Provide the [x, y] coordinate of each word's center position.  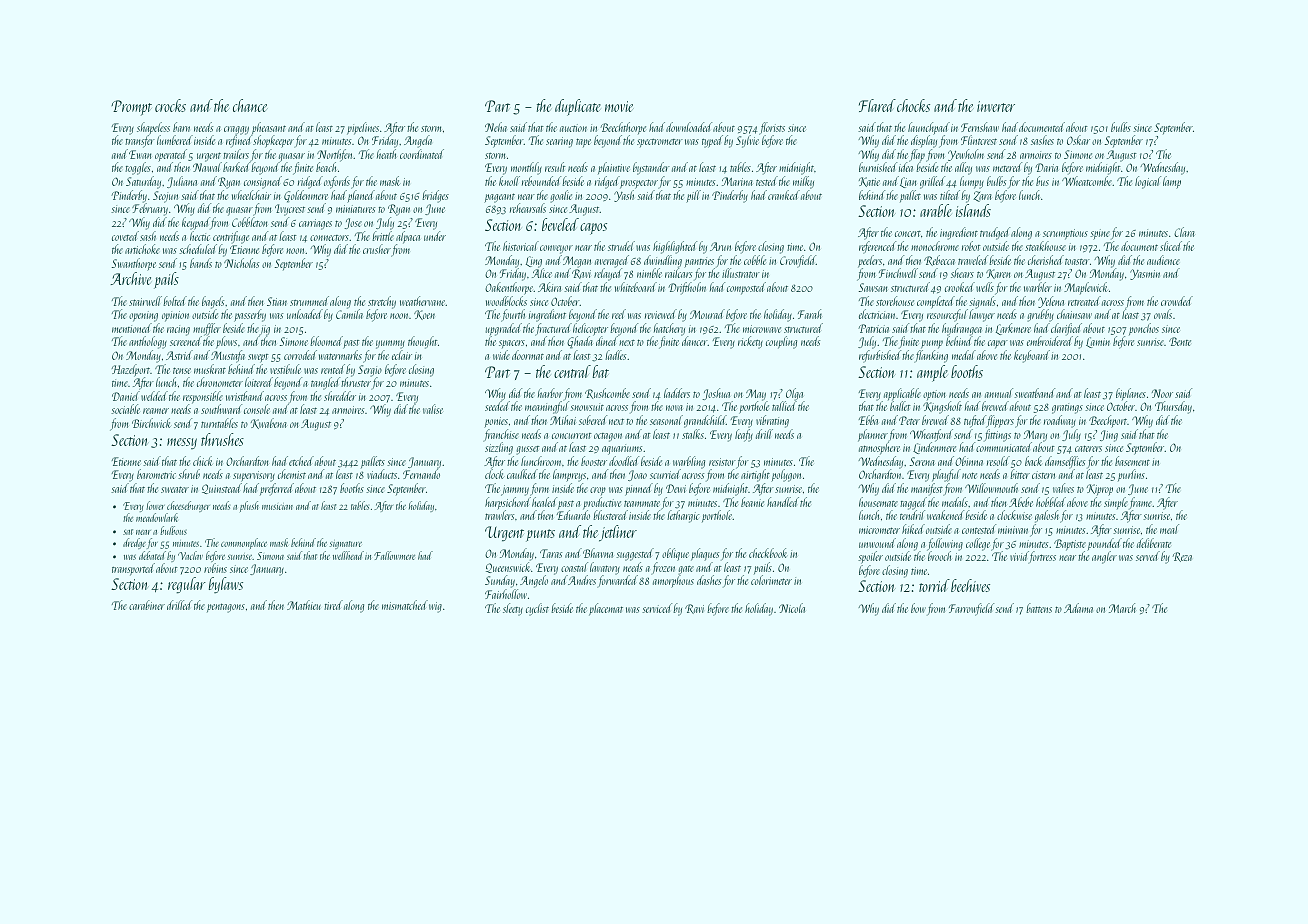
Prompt [131, 108]
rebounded [541, 181]
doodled [624, 461]
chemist [292, 474]
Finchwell [898, 273]
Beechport [1108, 421]
